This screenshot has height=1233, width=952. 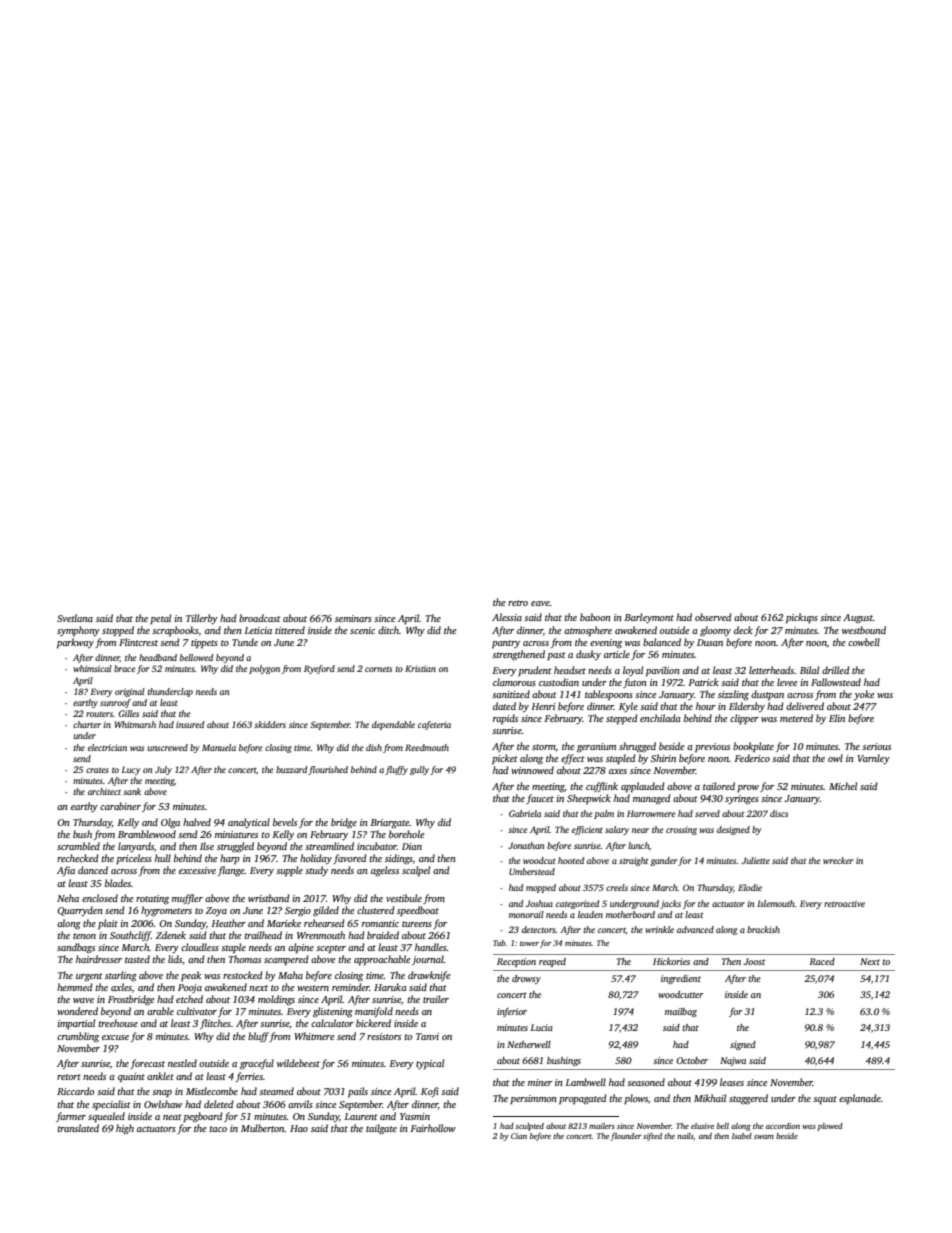 I want to click on eave, so click(x=540, y=603).
